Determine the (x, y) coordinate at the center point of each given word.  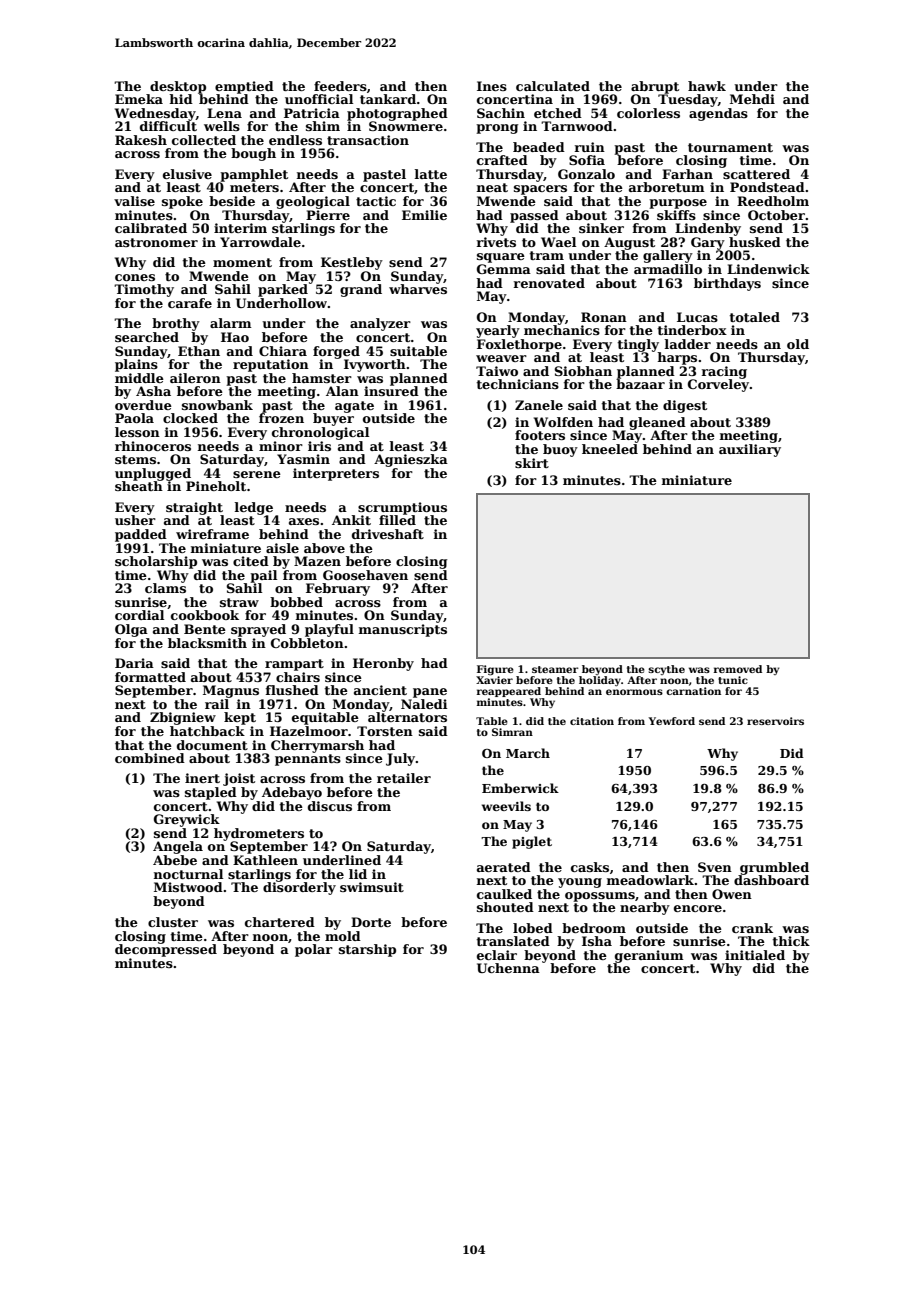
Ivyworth (375, 365)
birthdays (727, 284)
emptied (244, 87)
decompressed (166, 950)
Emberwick (520, 788)
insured (391, 391)
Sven (715, 867)
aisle (282, 548)
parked (283, 290)
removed (738, 669)
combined (150, 758)
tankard (388, 99)
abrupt (655, 87)
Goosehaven (365, 575)
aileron (195, 378)
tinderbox (692, 330)
